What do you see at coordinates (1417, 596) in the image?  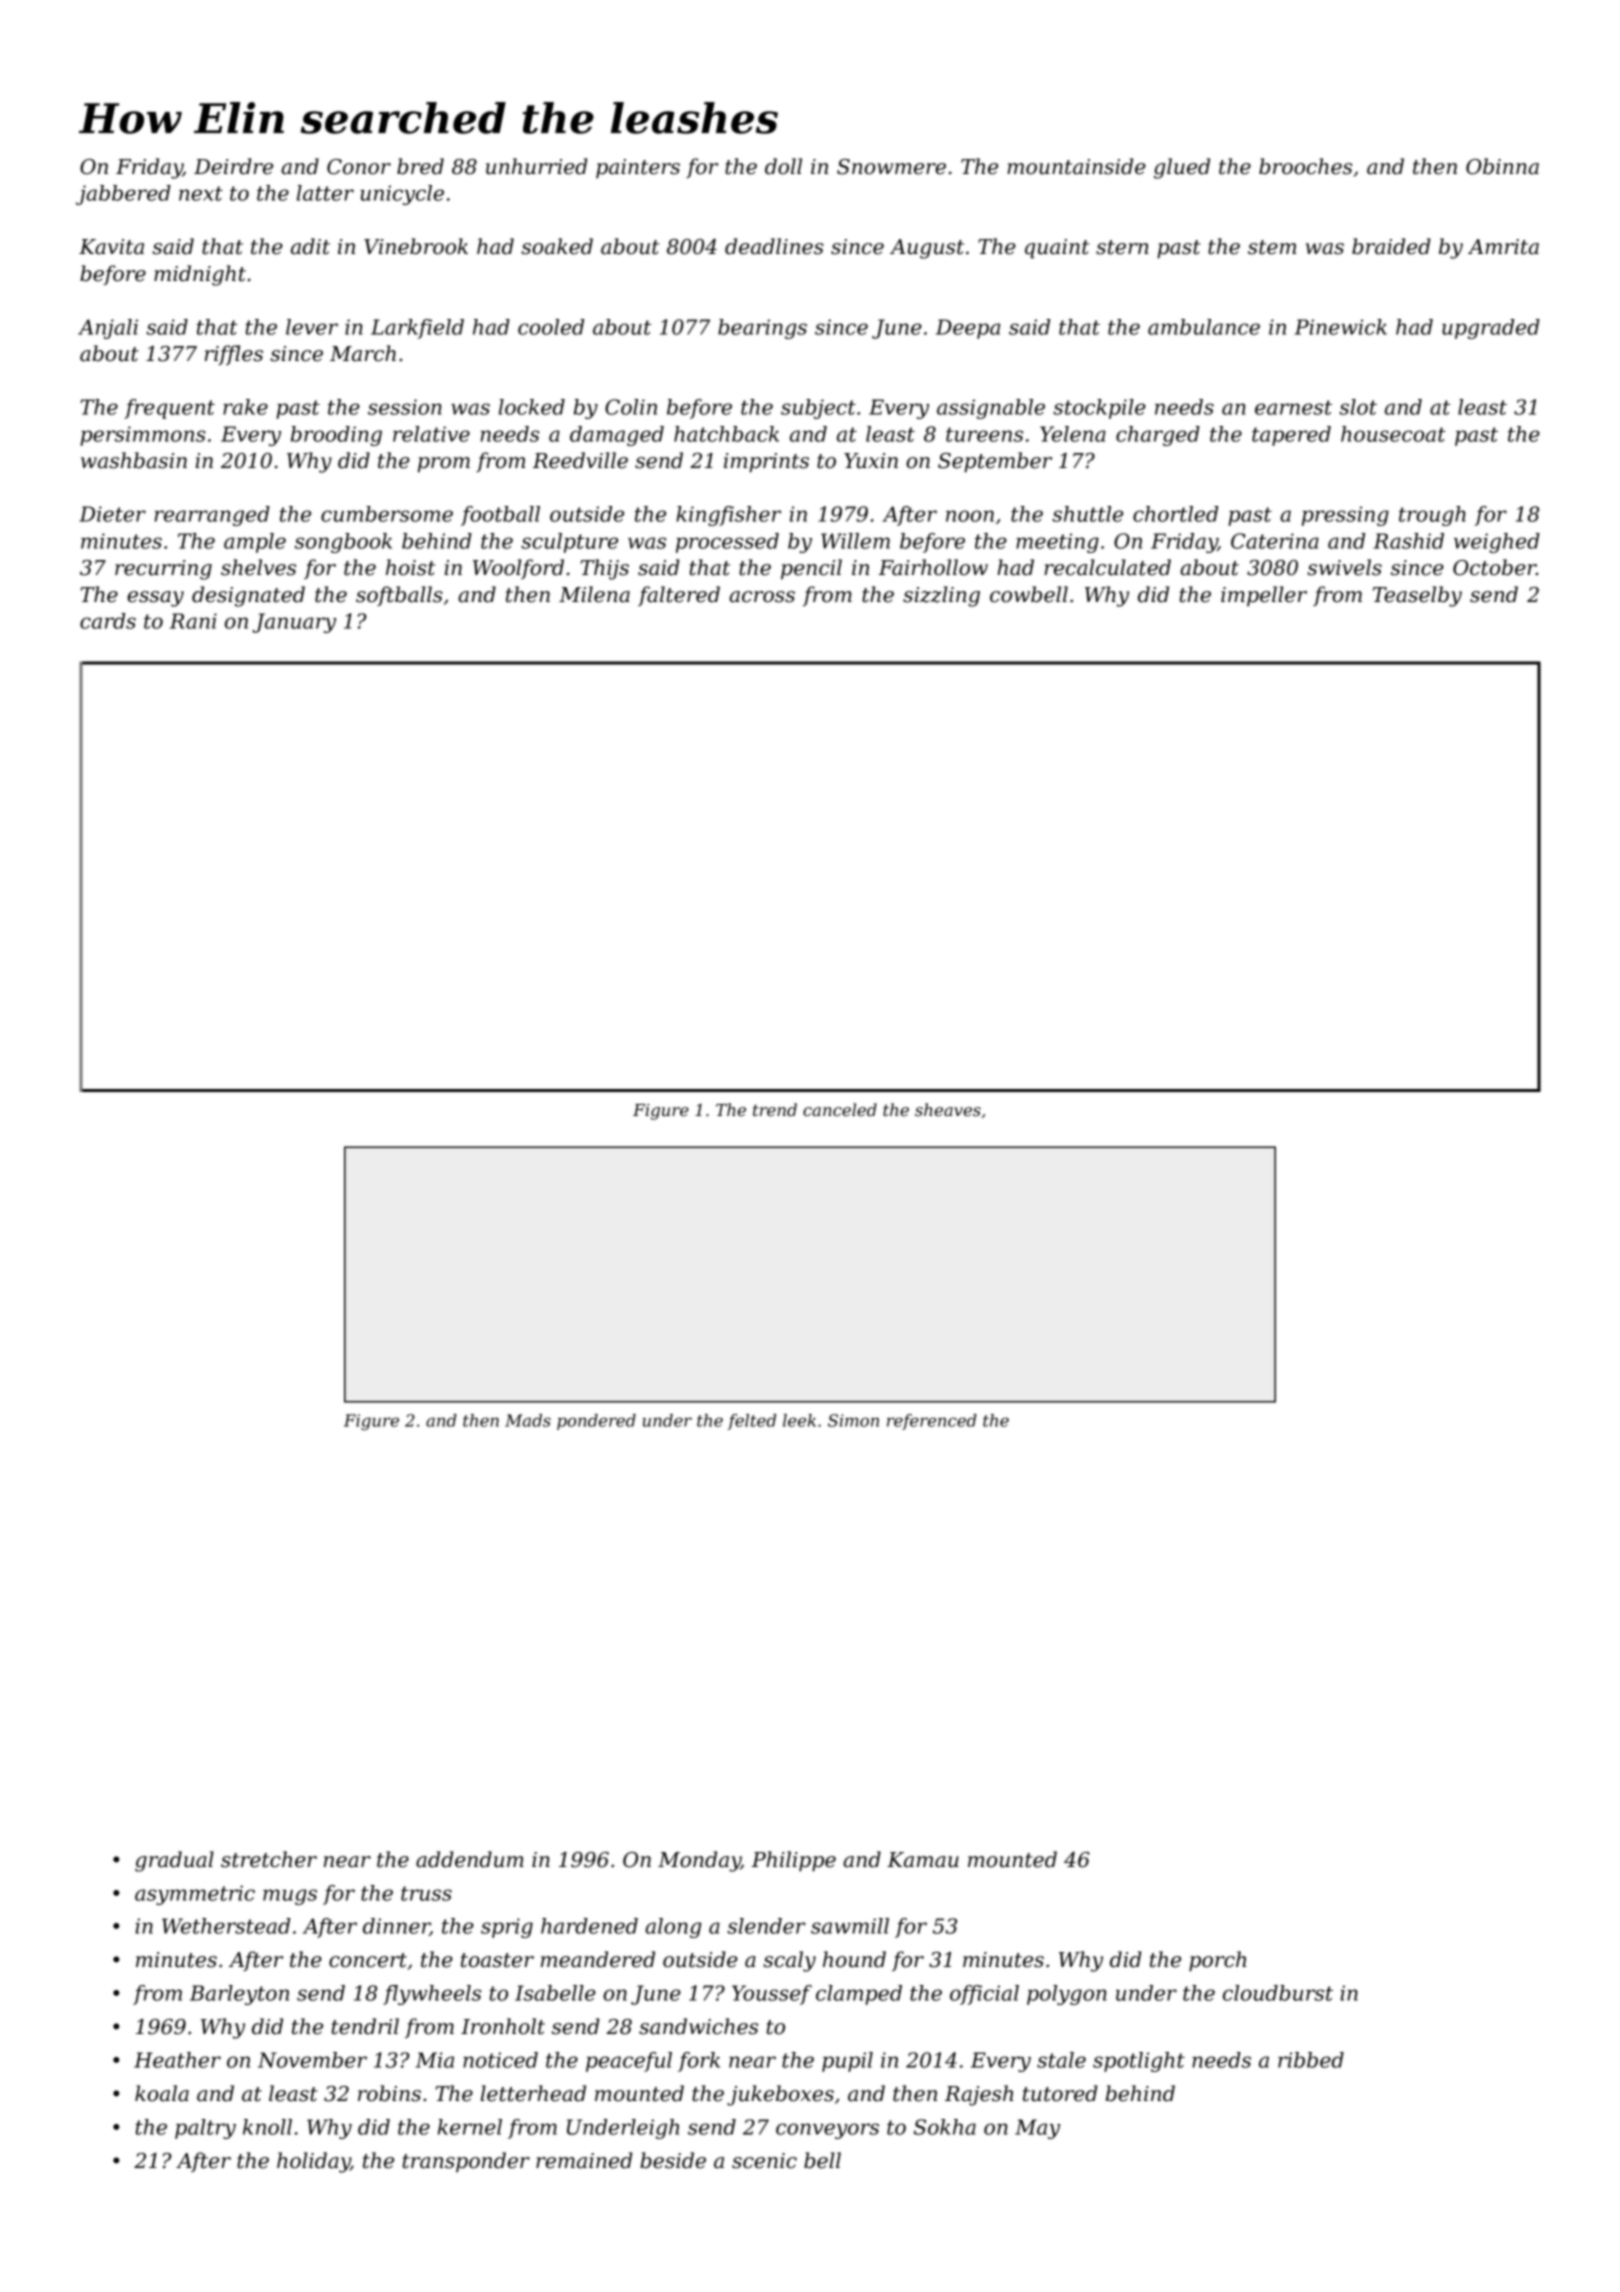 I see `Teaselby` at bounding box center [1417, 596].
